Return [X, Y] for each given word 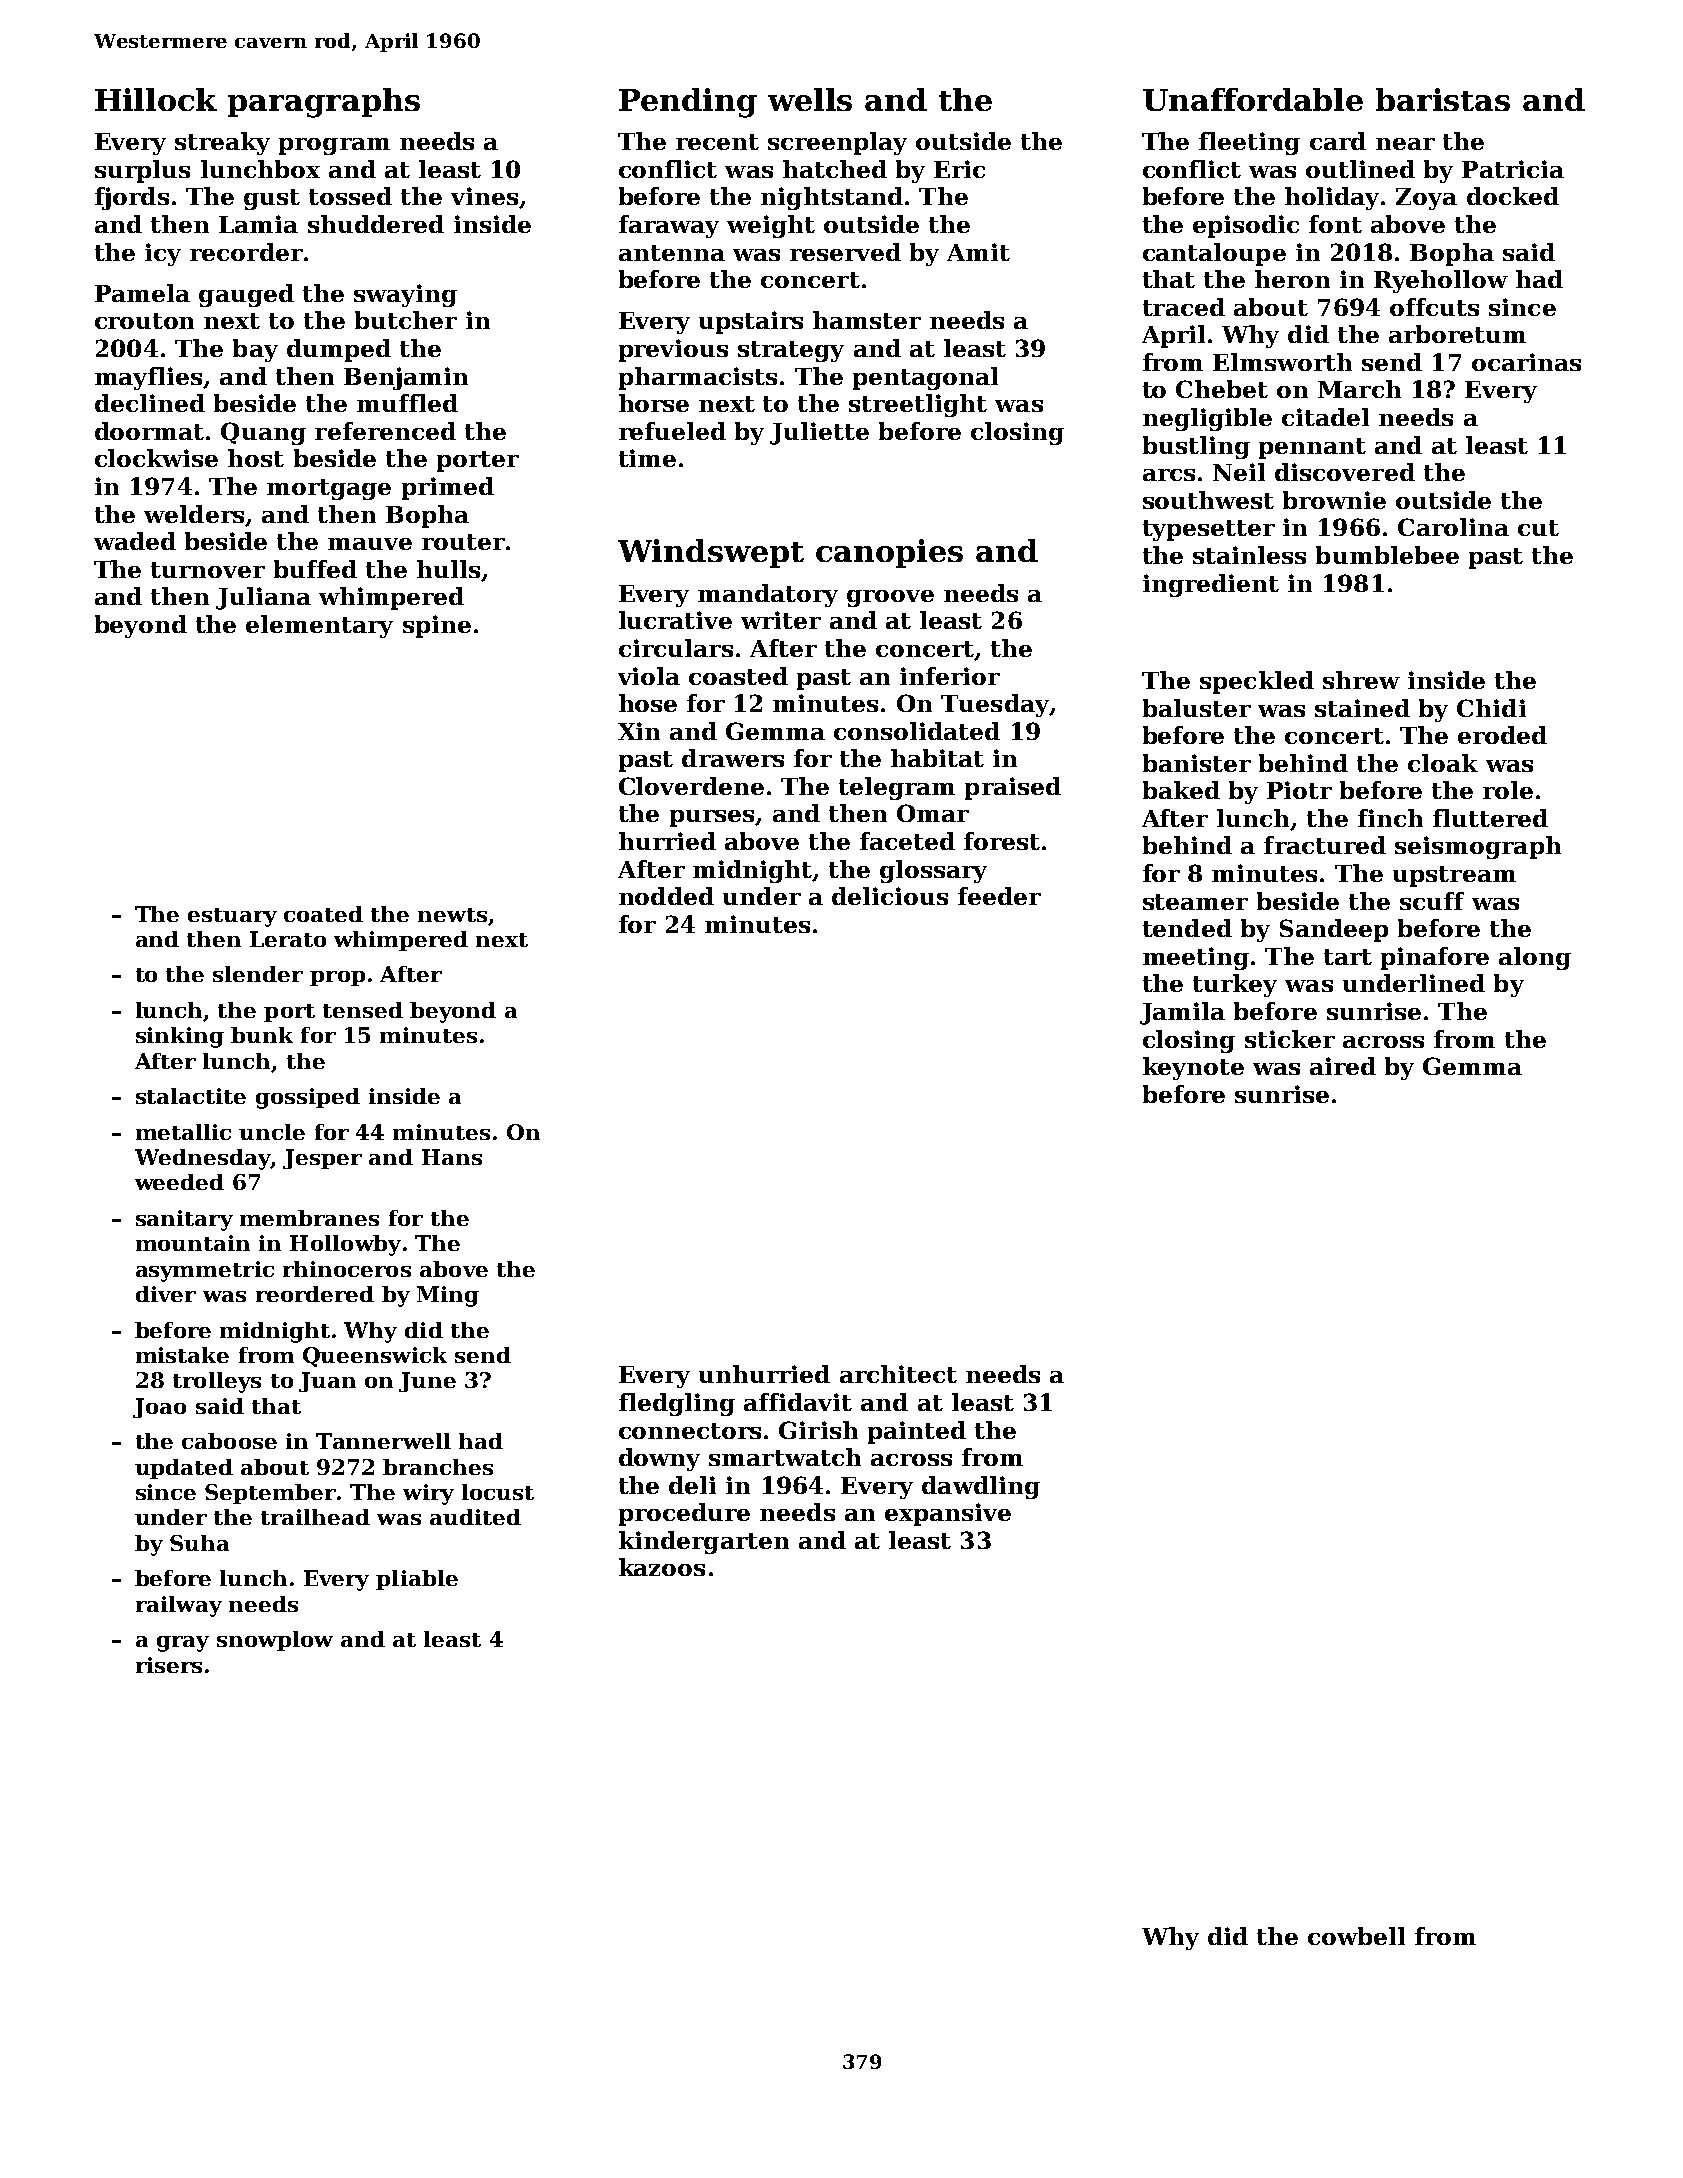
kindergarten [704, 1542]
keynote [1193, 1068]
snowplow [275, 1641]
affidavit [798, 1402]
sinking [180, 1037]
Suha [199, 1543]
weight [771, 226]
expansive [948, 1514]
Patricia [1513, 169]
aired [1343, 1066]
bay [255, 350]
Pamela [142, 293]
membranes [309, 1218]
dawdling [981, 1487]
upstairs [751, 322]
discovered [1345, 472]
